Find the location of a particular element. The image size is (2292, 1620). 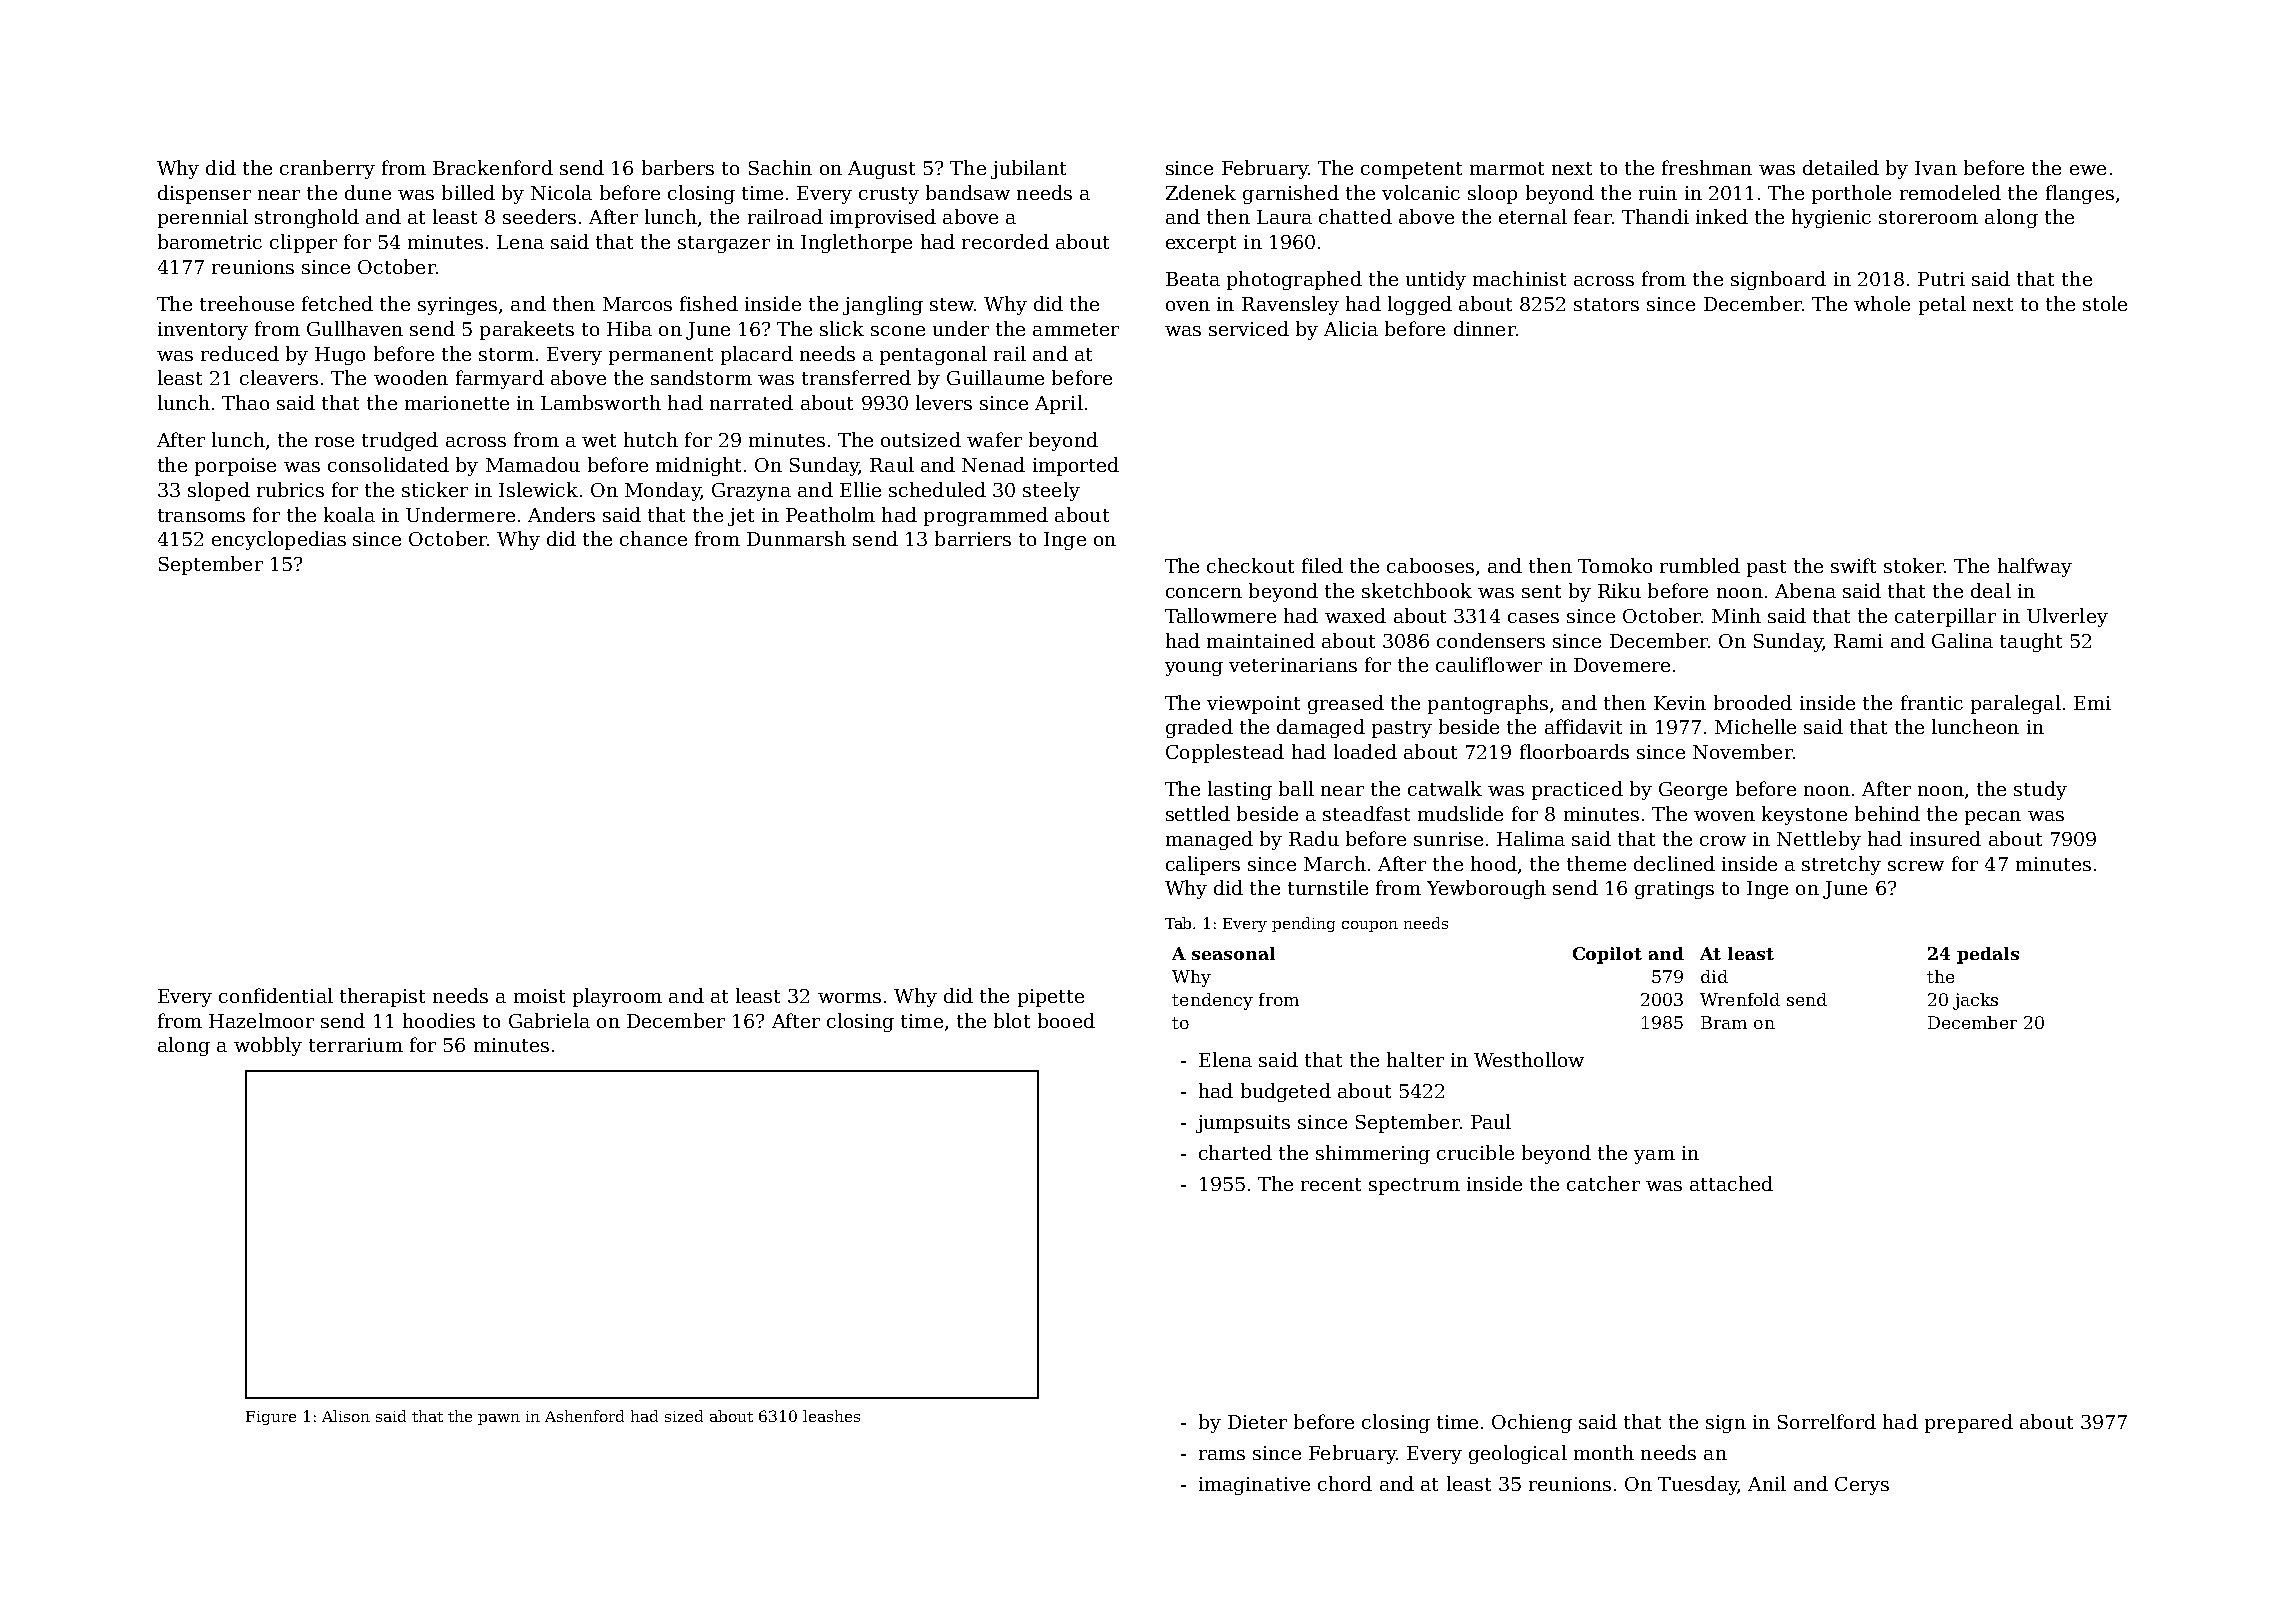

untidy is located at coordinates (1436, 280).
